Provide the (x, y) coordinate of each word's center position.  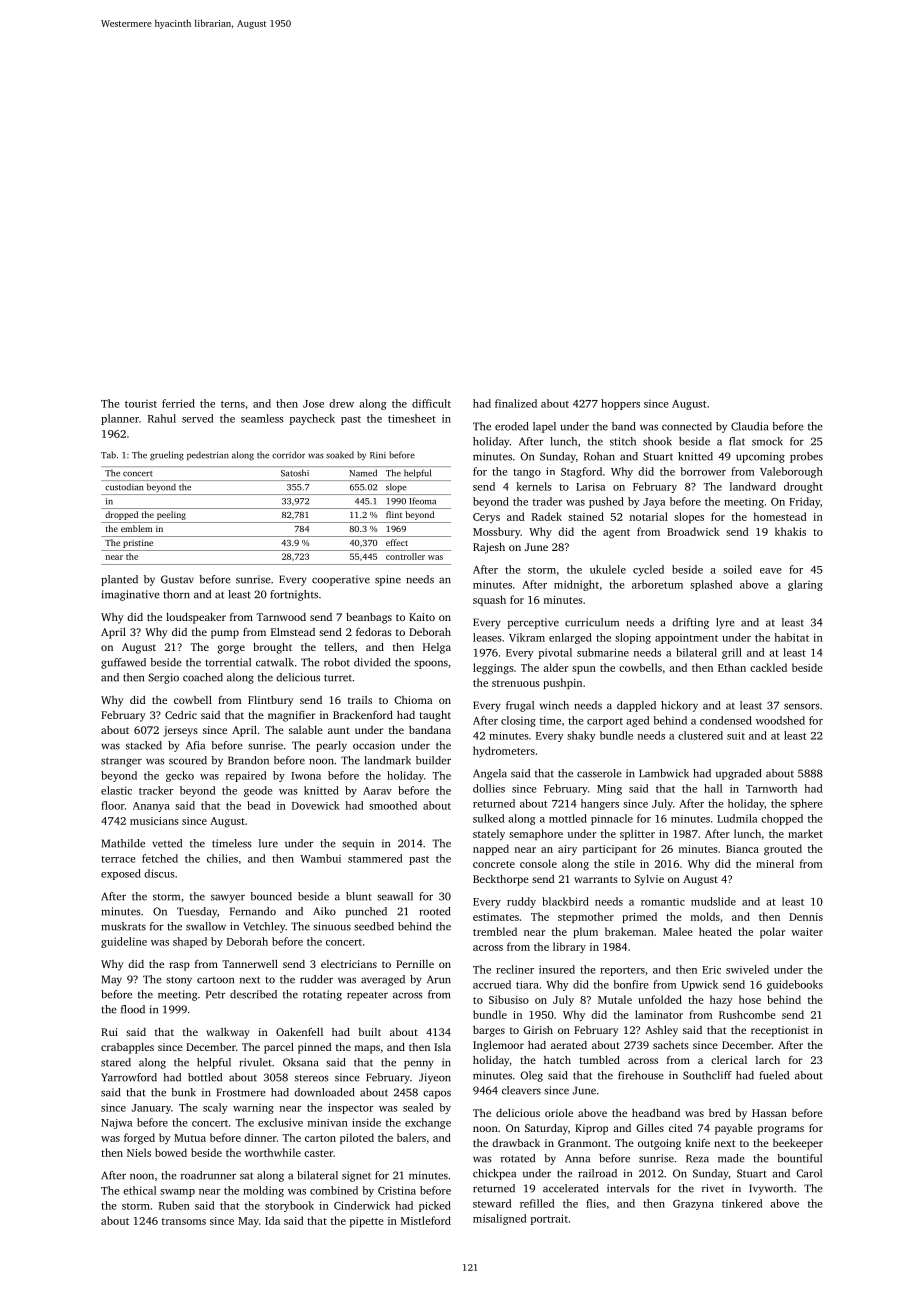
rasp (179, 966)
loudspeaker (196, 618)
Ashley (661, 1031)
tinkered (742, 1203)
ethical (139, 1190)
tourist (141, 404)
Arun (439, 979)
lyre (725, 623)
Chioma (413, 700)
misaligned (500, 1219)
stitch (623, 441)
